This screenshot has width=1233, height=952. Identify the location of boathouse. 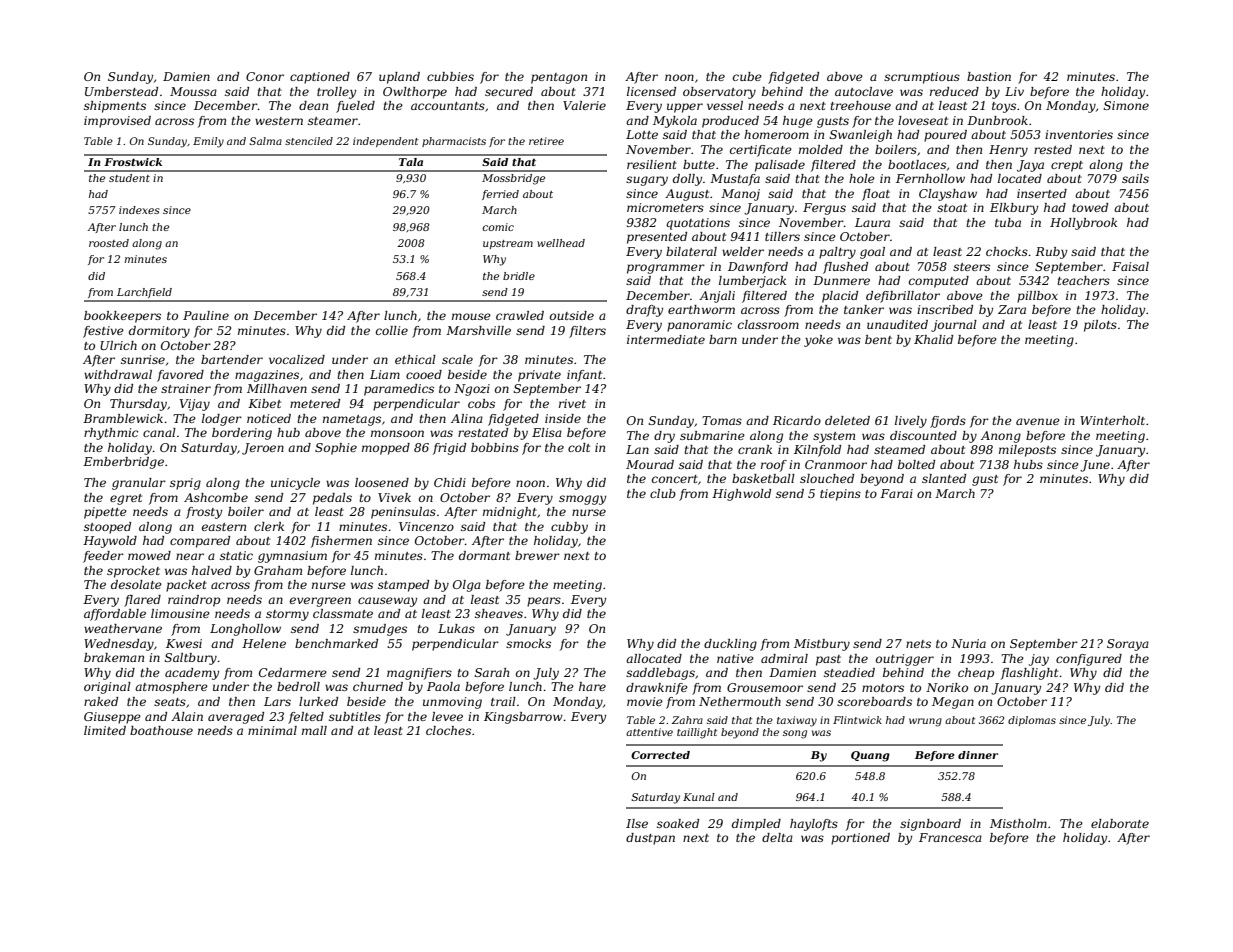
(161, 730).
